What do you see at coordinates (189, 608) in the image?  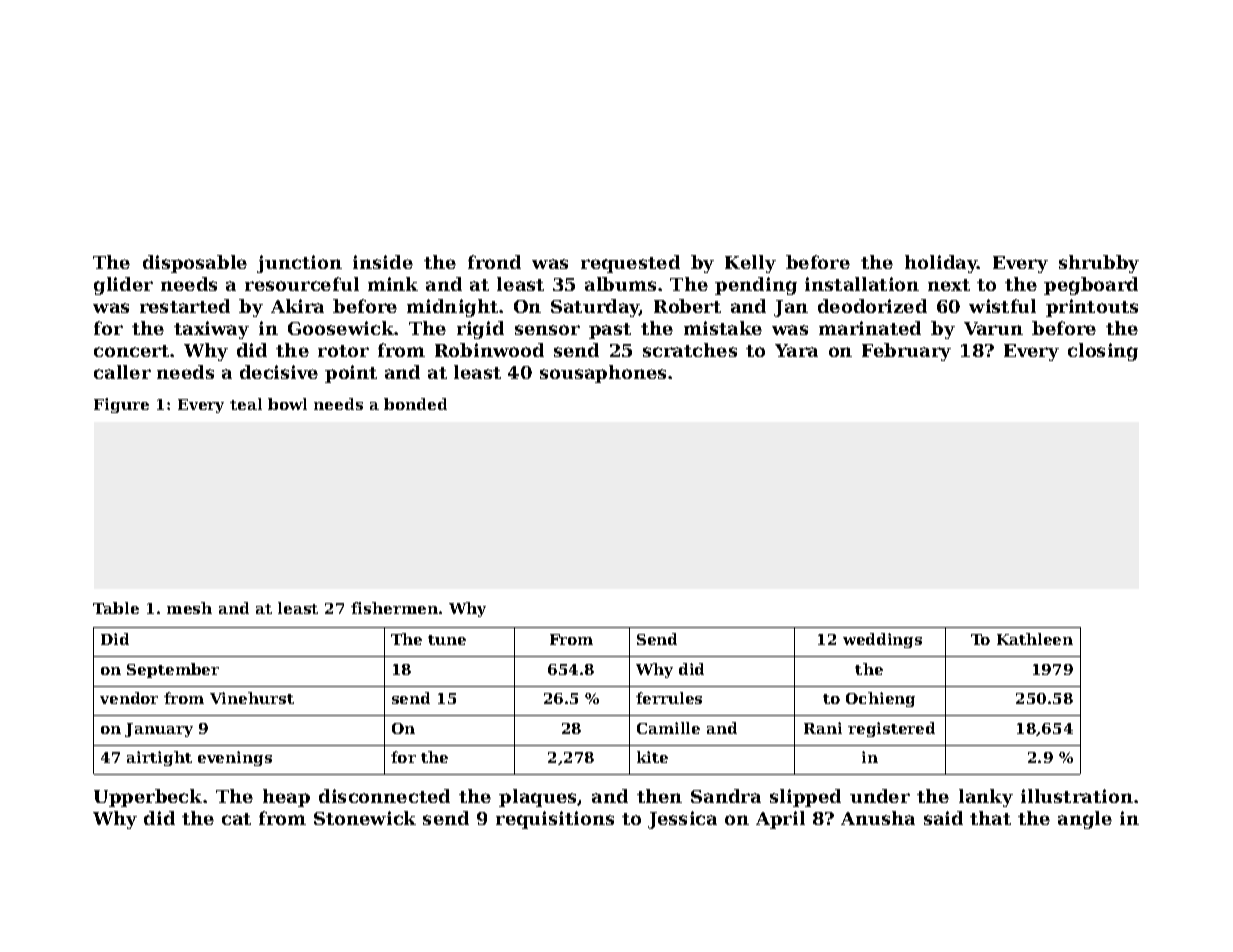 I see `mesh` at bounding box center [189, 608].
